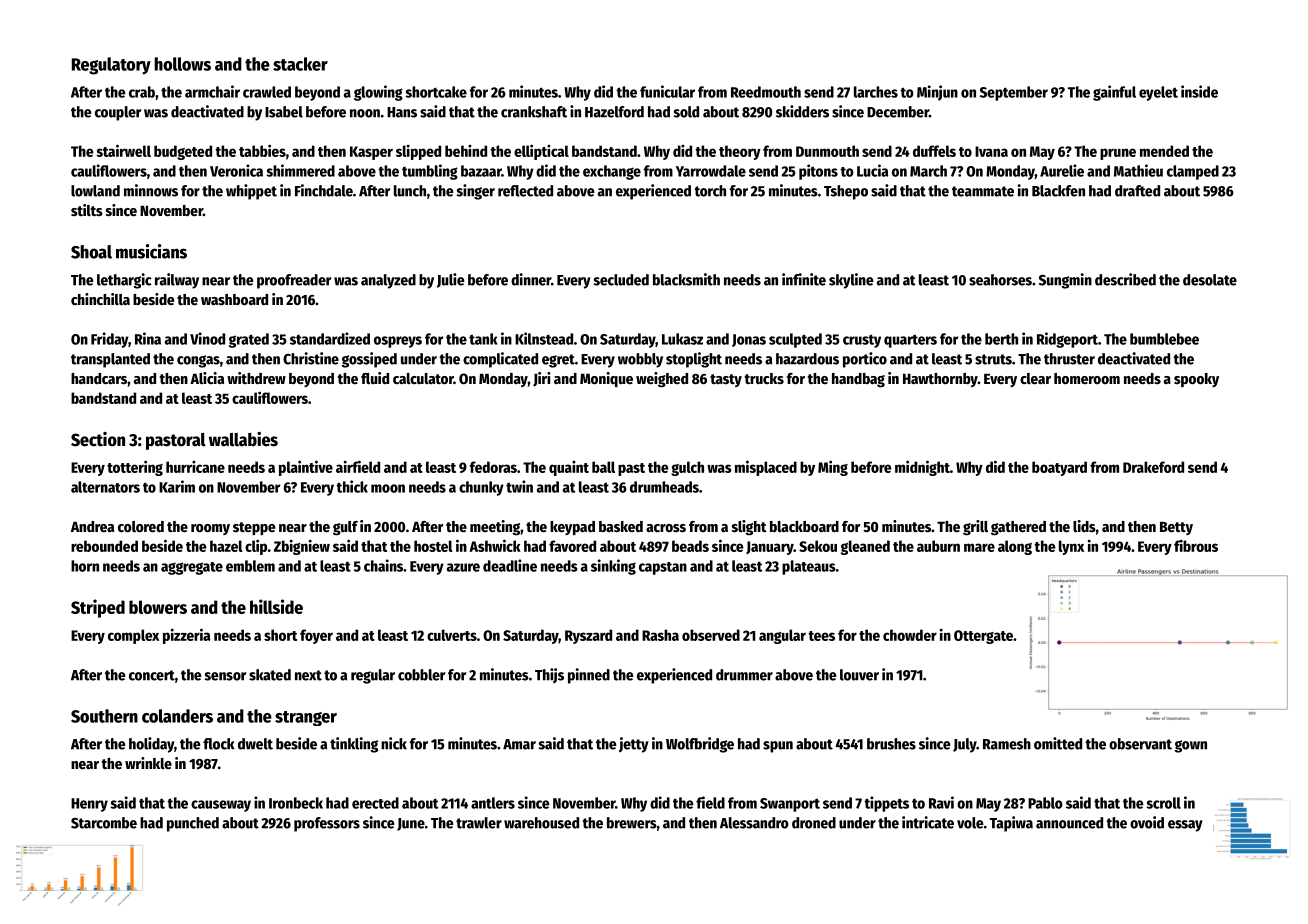  Describe the element at coordinates (766, 92) in the screenshot. I see `Reedmouth` at that location.
